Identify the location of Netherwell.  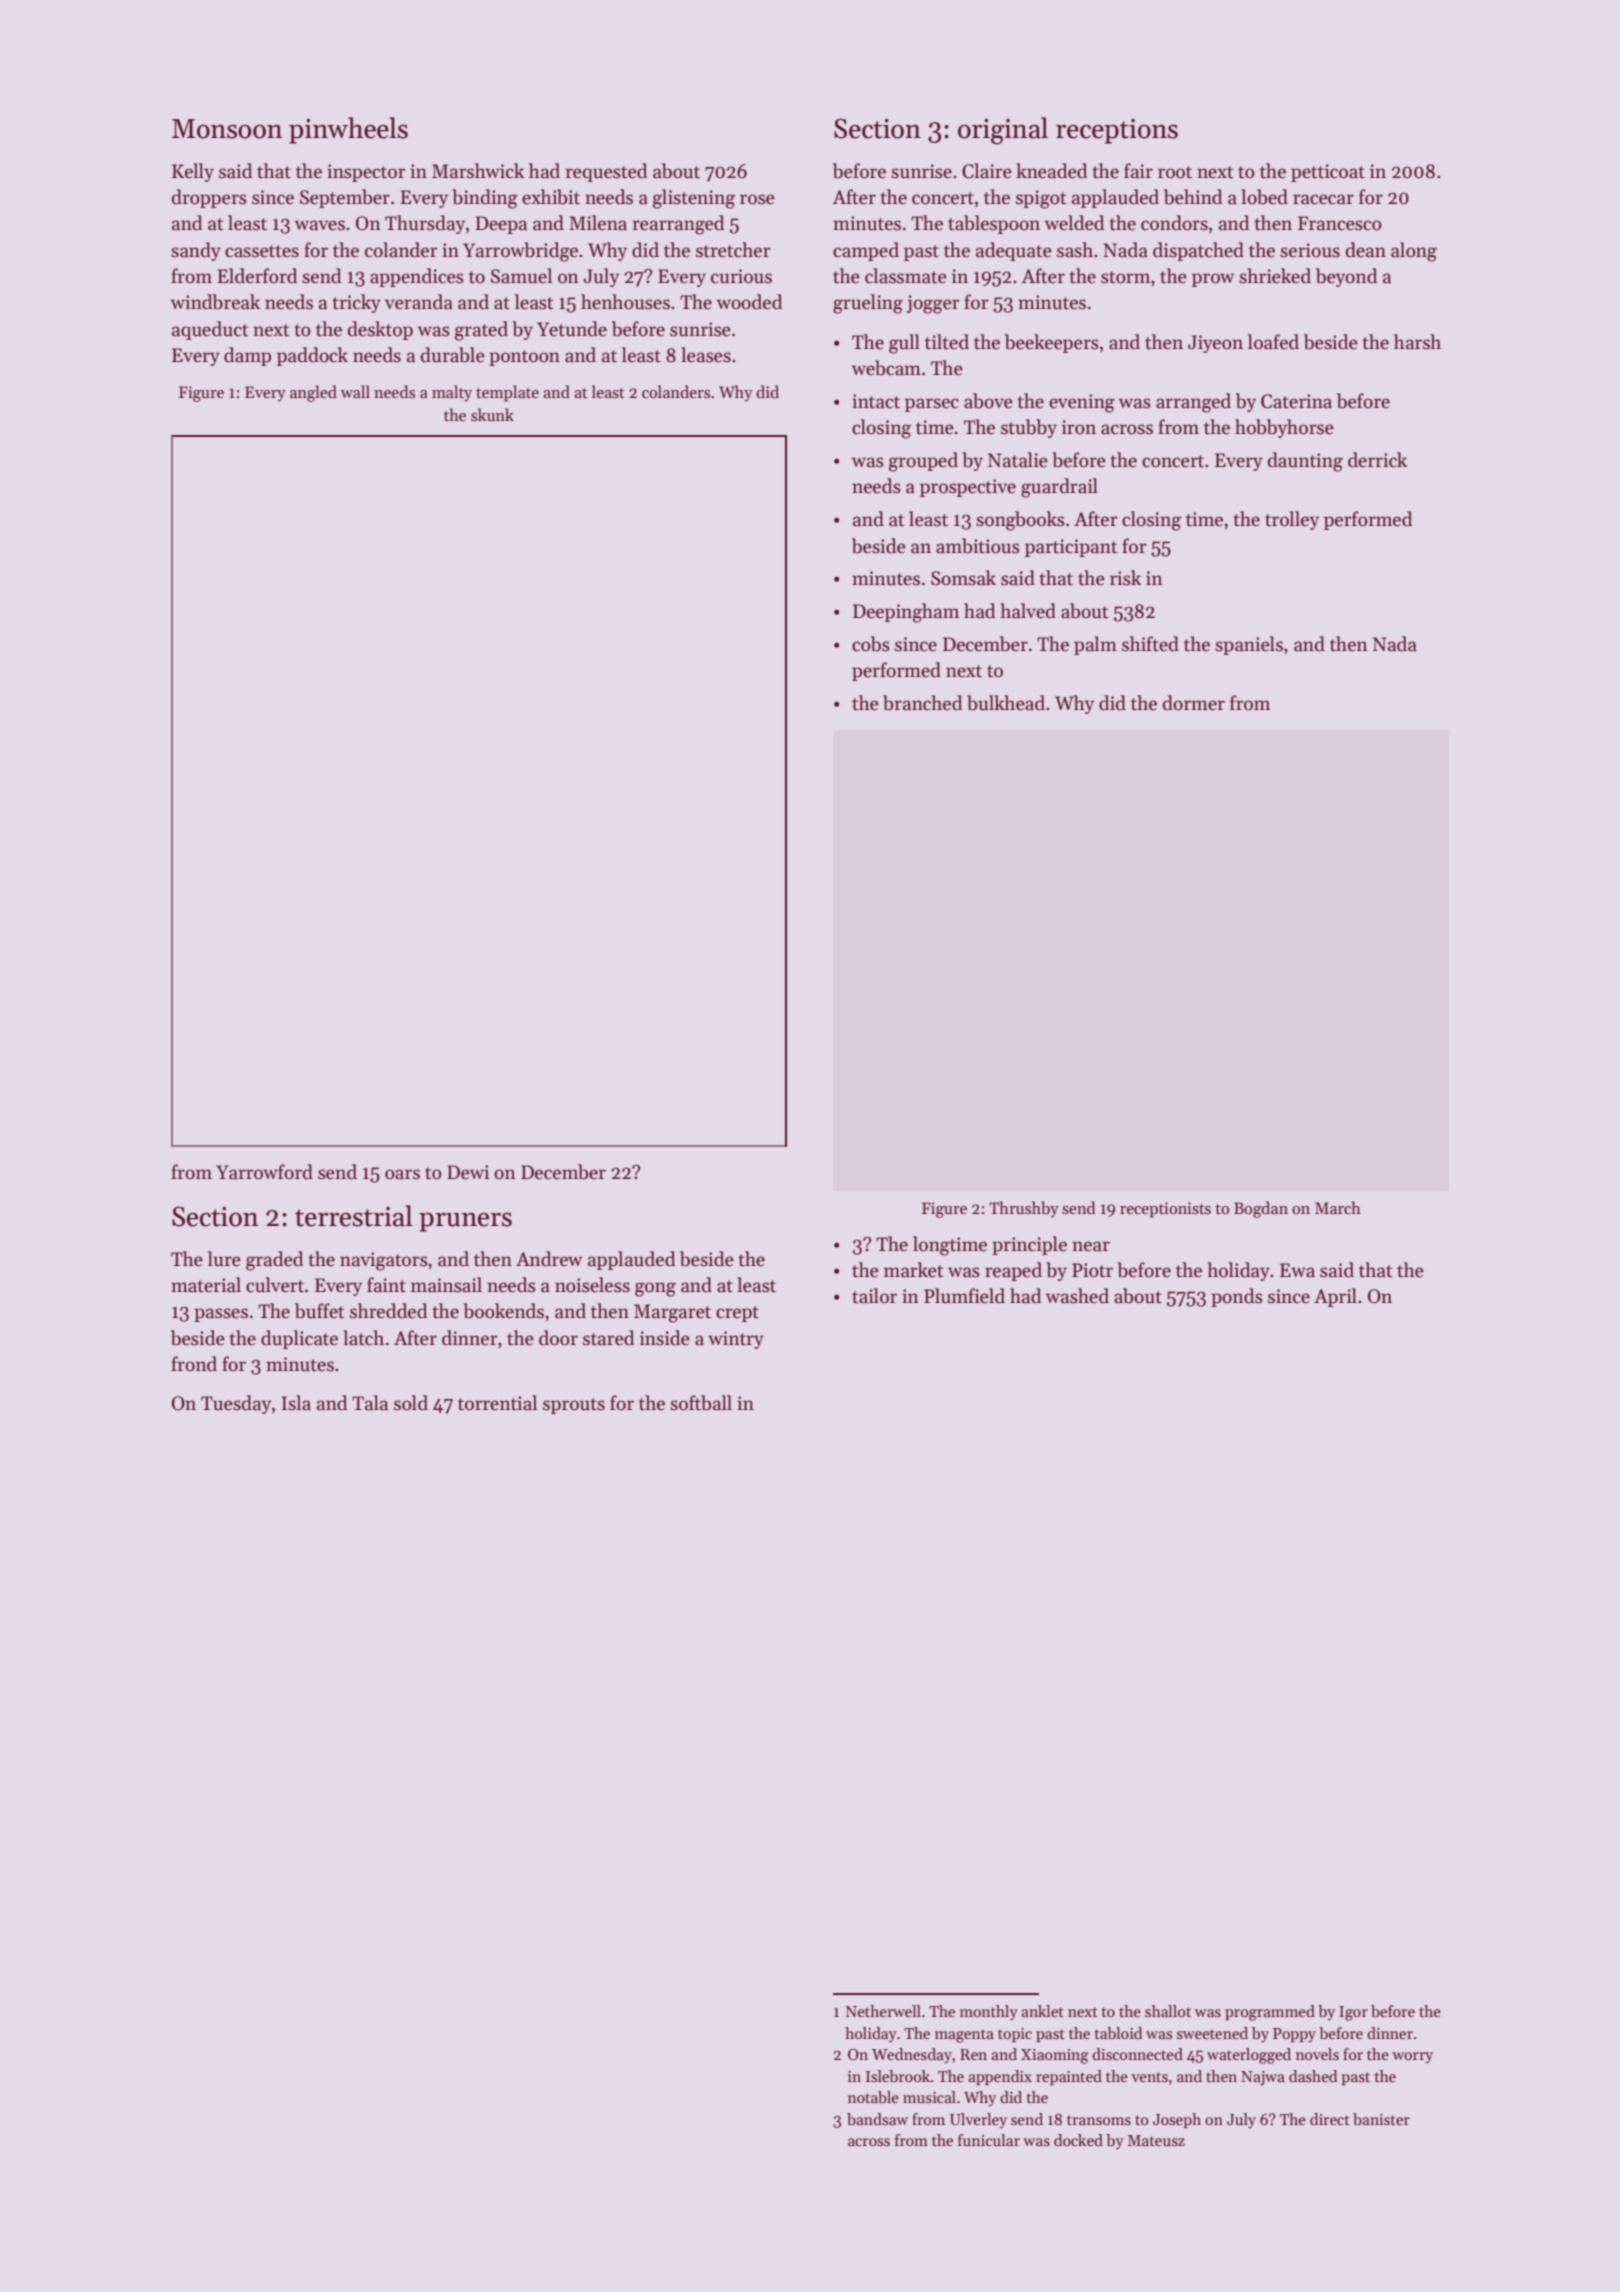
(883, 2011).
